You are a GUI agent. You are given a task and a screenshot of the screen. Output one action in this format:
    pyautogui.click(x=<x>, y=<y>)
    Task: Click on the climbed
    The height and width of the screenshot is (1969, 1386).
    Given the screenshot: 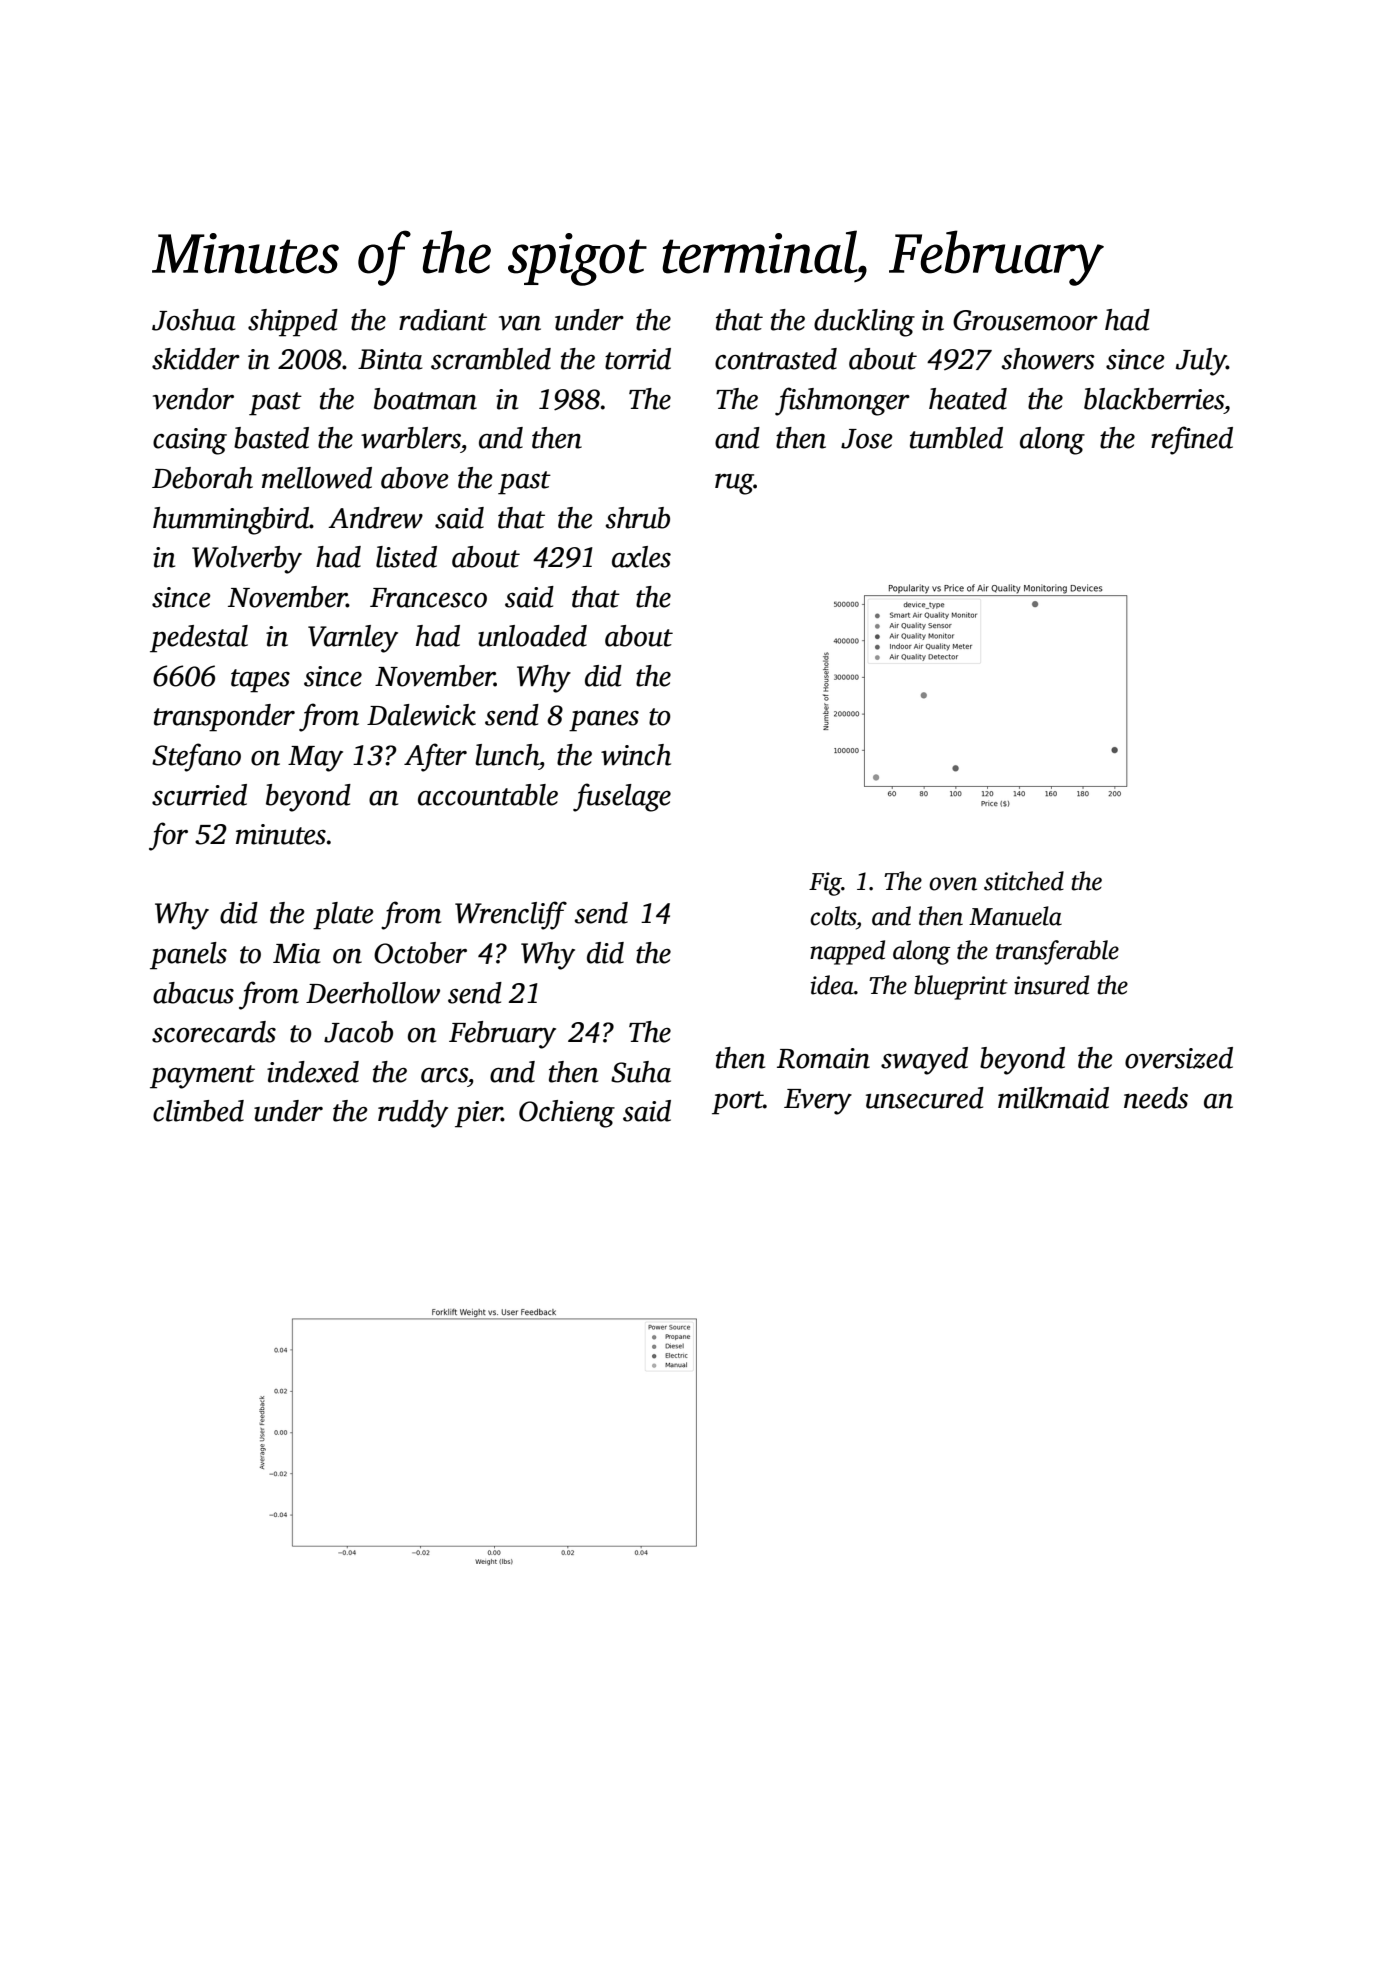 What is the action you would take?
    pyautogui.click(x=198, y=1111)
